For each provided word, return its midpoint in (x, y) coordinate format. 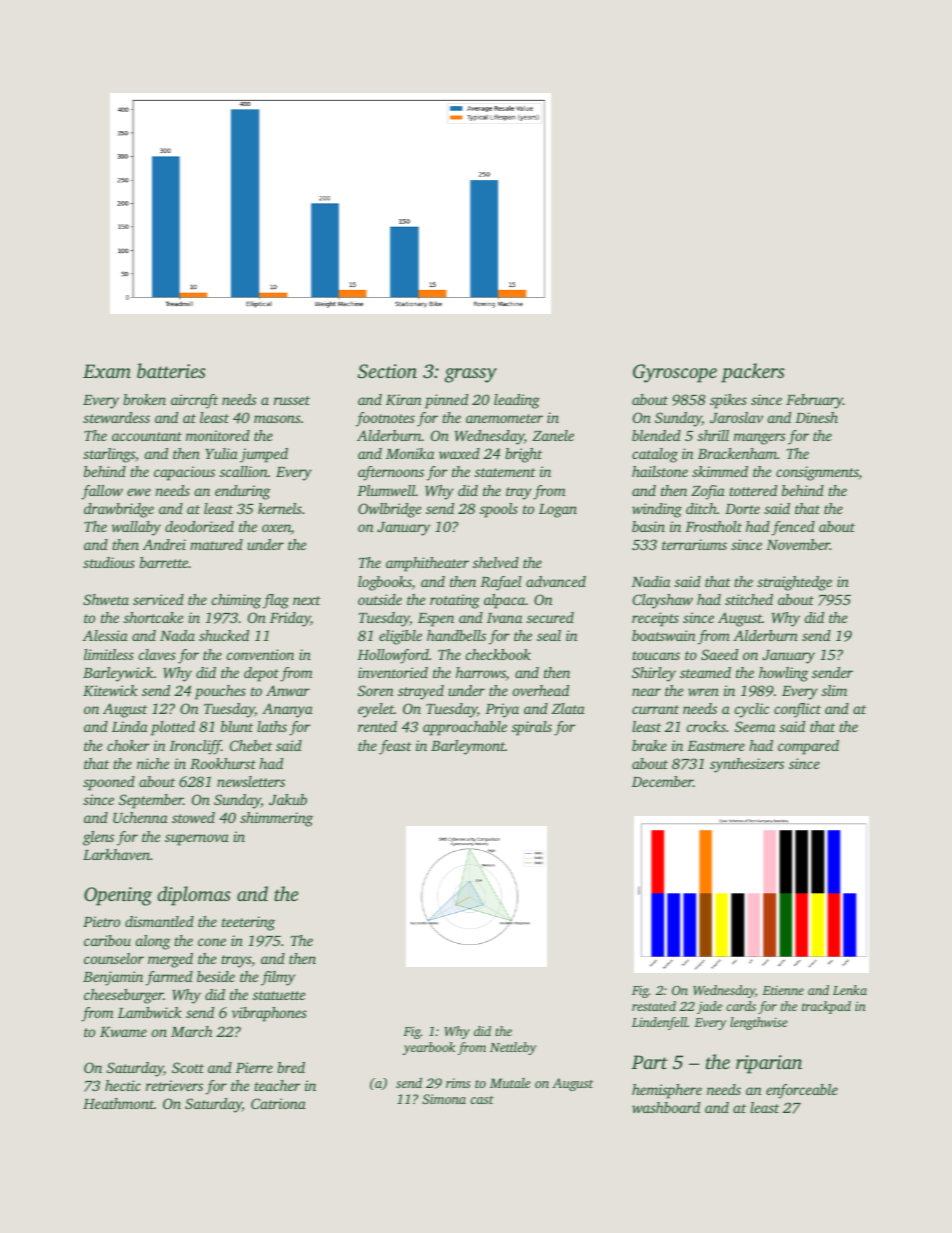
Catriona (278, 1103)
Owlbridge (389, 510)
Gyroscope (675, 373)
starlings (109, 455)
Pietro (101, 921)
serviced (158, 599)
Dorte (742, 509)
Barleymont (468, 747)
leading (517, 401)
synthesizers (747, 765)
